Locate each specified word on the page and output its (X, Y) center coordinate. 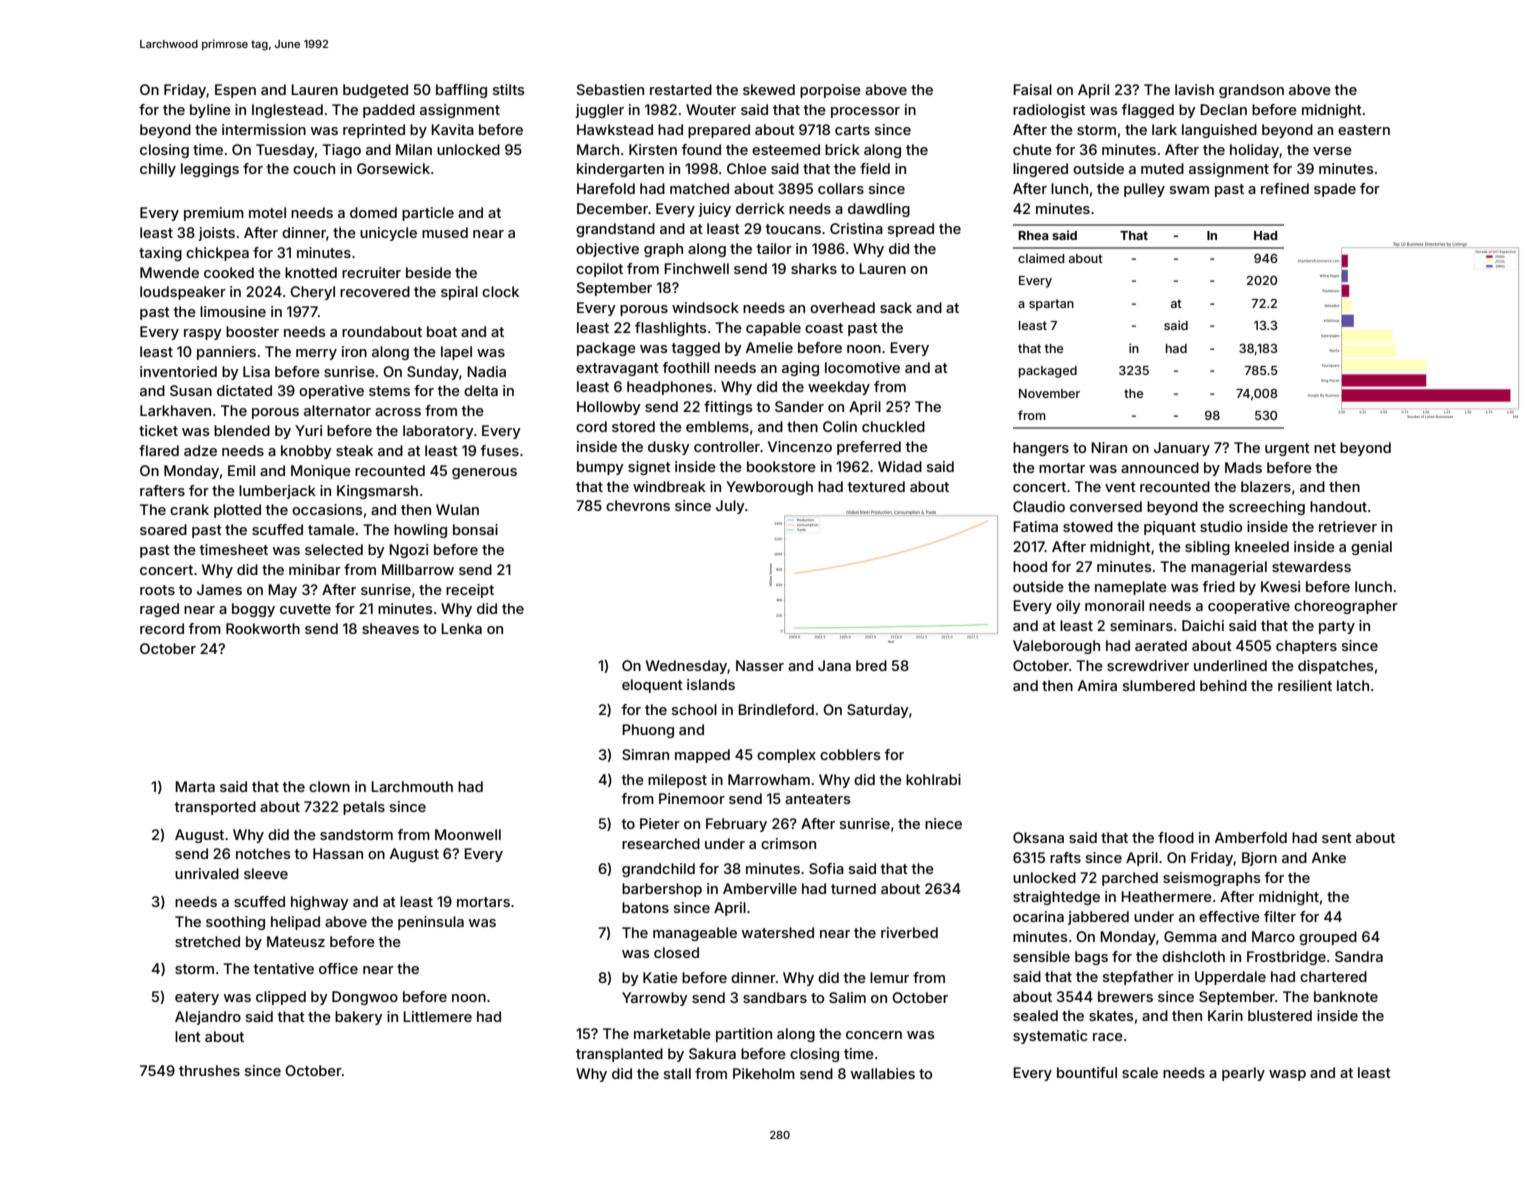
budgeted (375, 91)
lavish (1194, 89)
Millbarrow (418, 569)
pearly (1243, 1074)
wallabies (883, 1073)
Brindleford (776, 709)
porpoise (830, 91)
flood (1176, 837)
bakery (359, 1018)
